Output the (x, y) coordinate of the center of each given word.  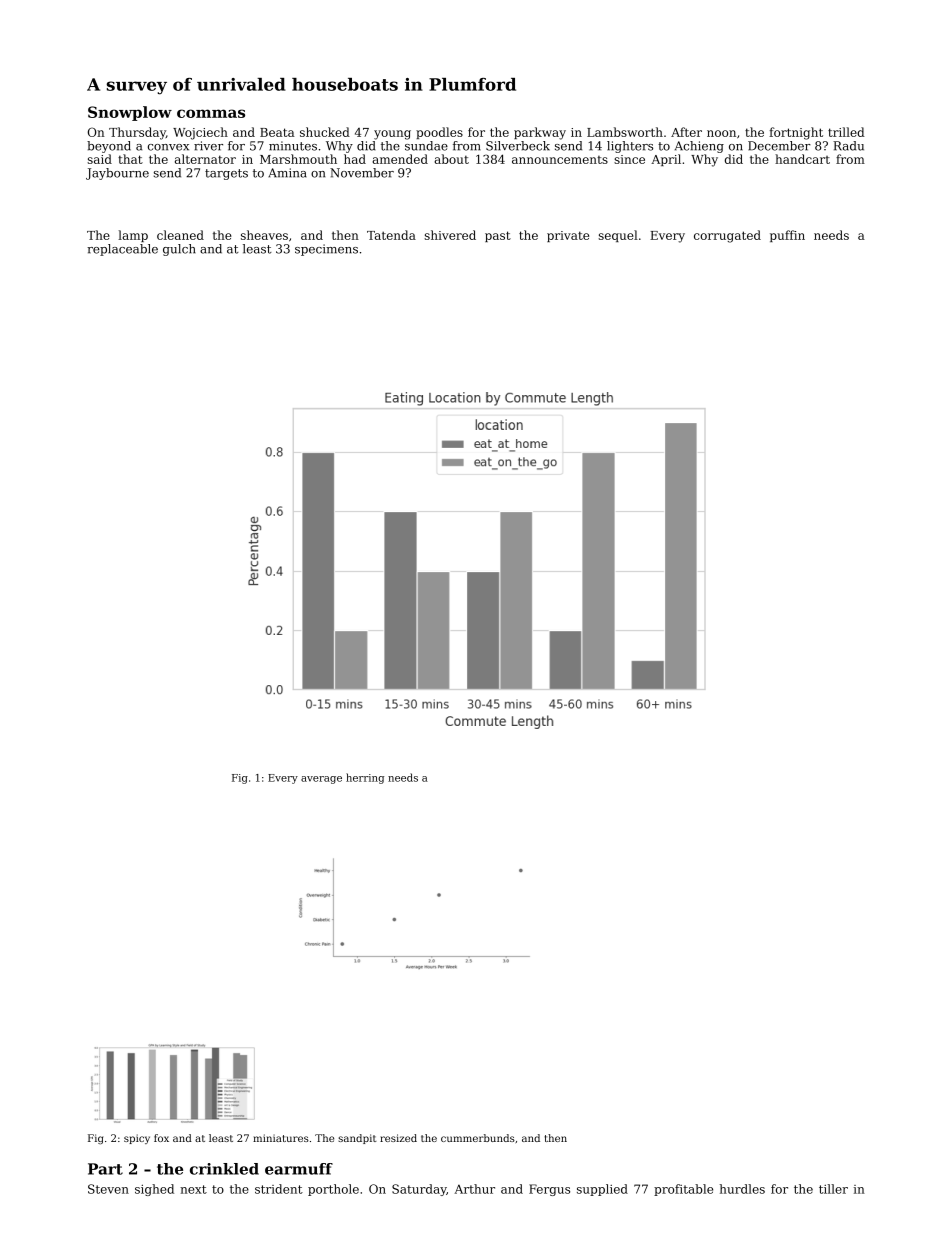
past (498, 236)
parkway (540, 133)
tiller (833, 1189)
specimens (326, 250)
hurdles (742, 1189)
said (100, 159)
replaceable (122, 250)
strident (279, 1189)
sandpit (357, 1139)
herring (365, 778)
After (686, 132)
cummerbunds (478, 1138)
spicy (137, 1139)
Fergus (549, 1190)
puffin (787, 236)
